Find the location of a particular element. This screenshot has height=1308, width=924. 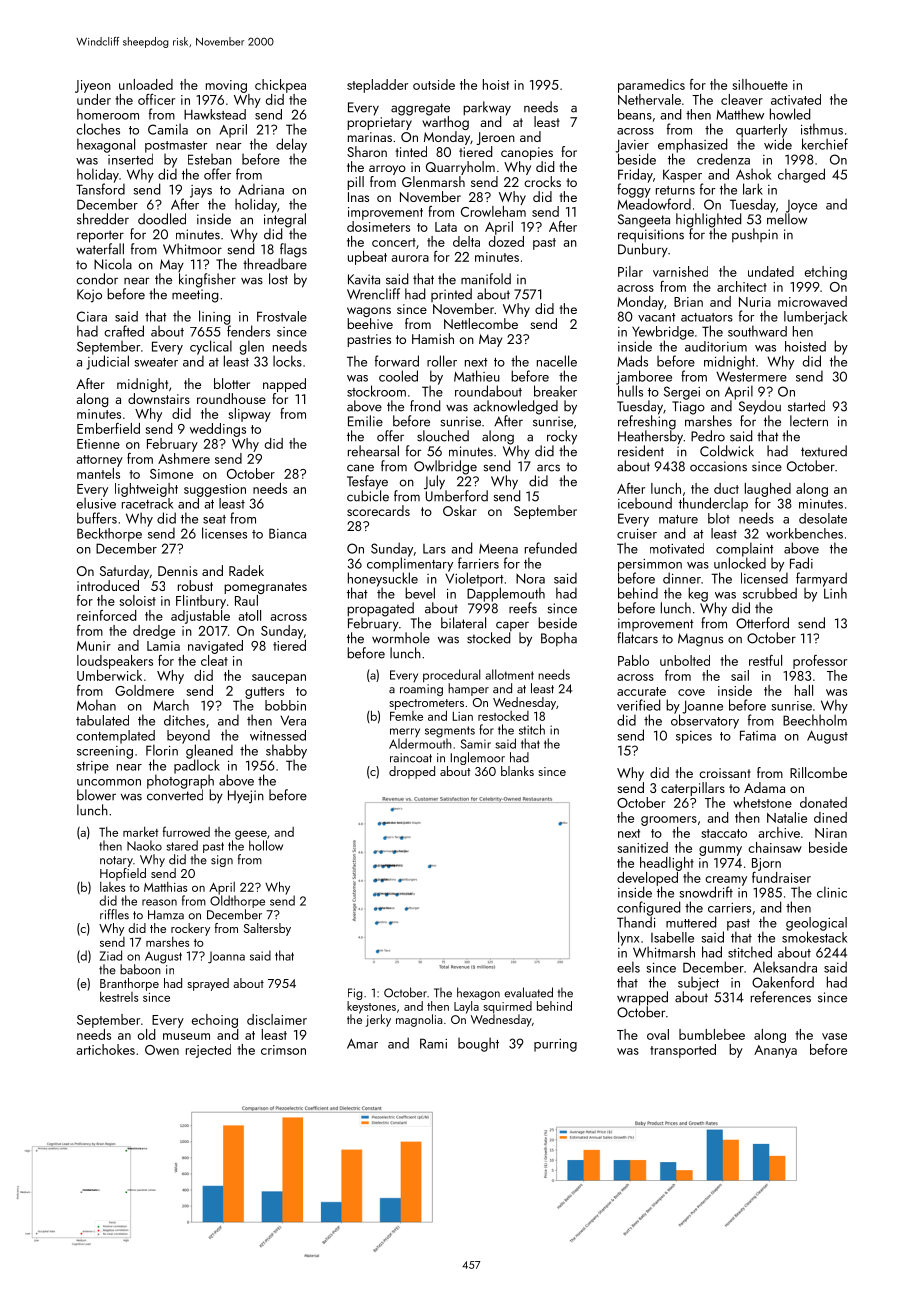

arroyo is located at coordinates (387, 170).
